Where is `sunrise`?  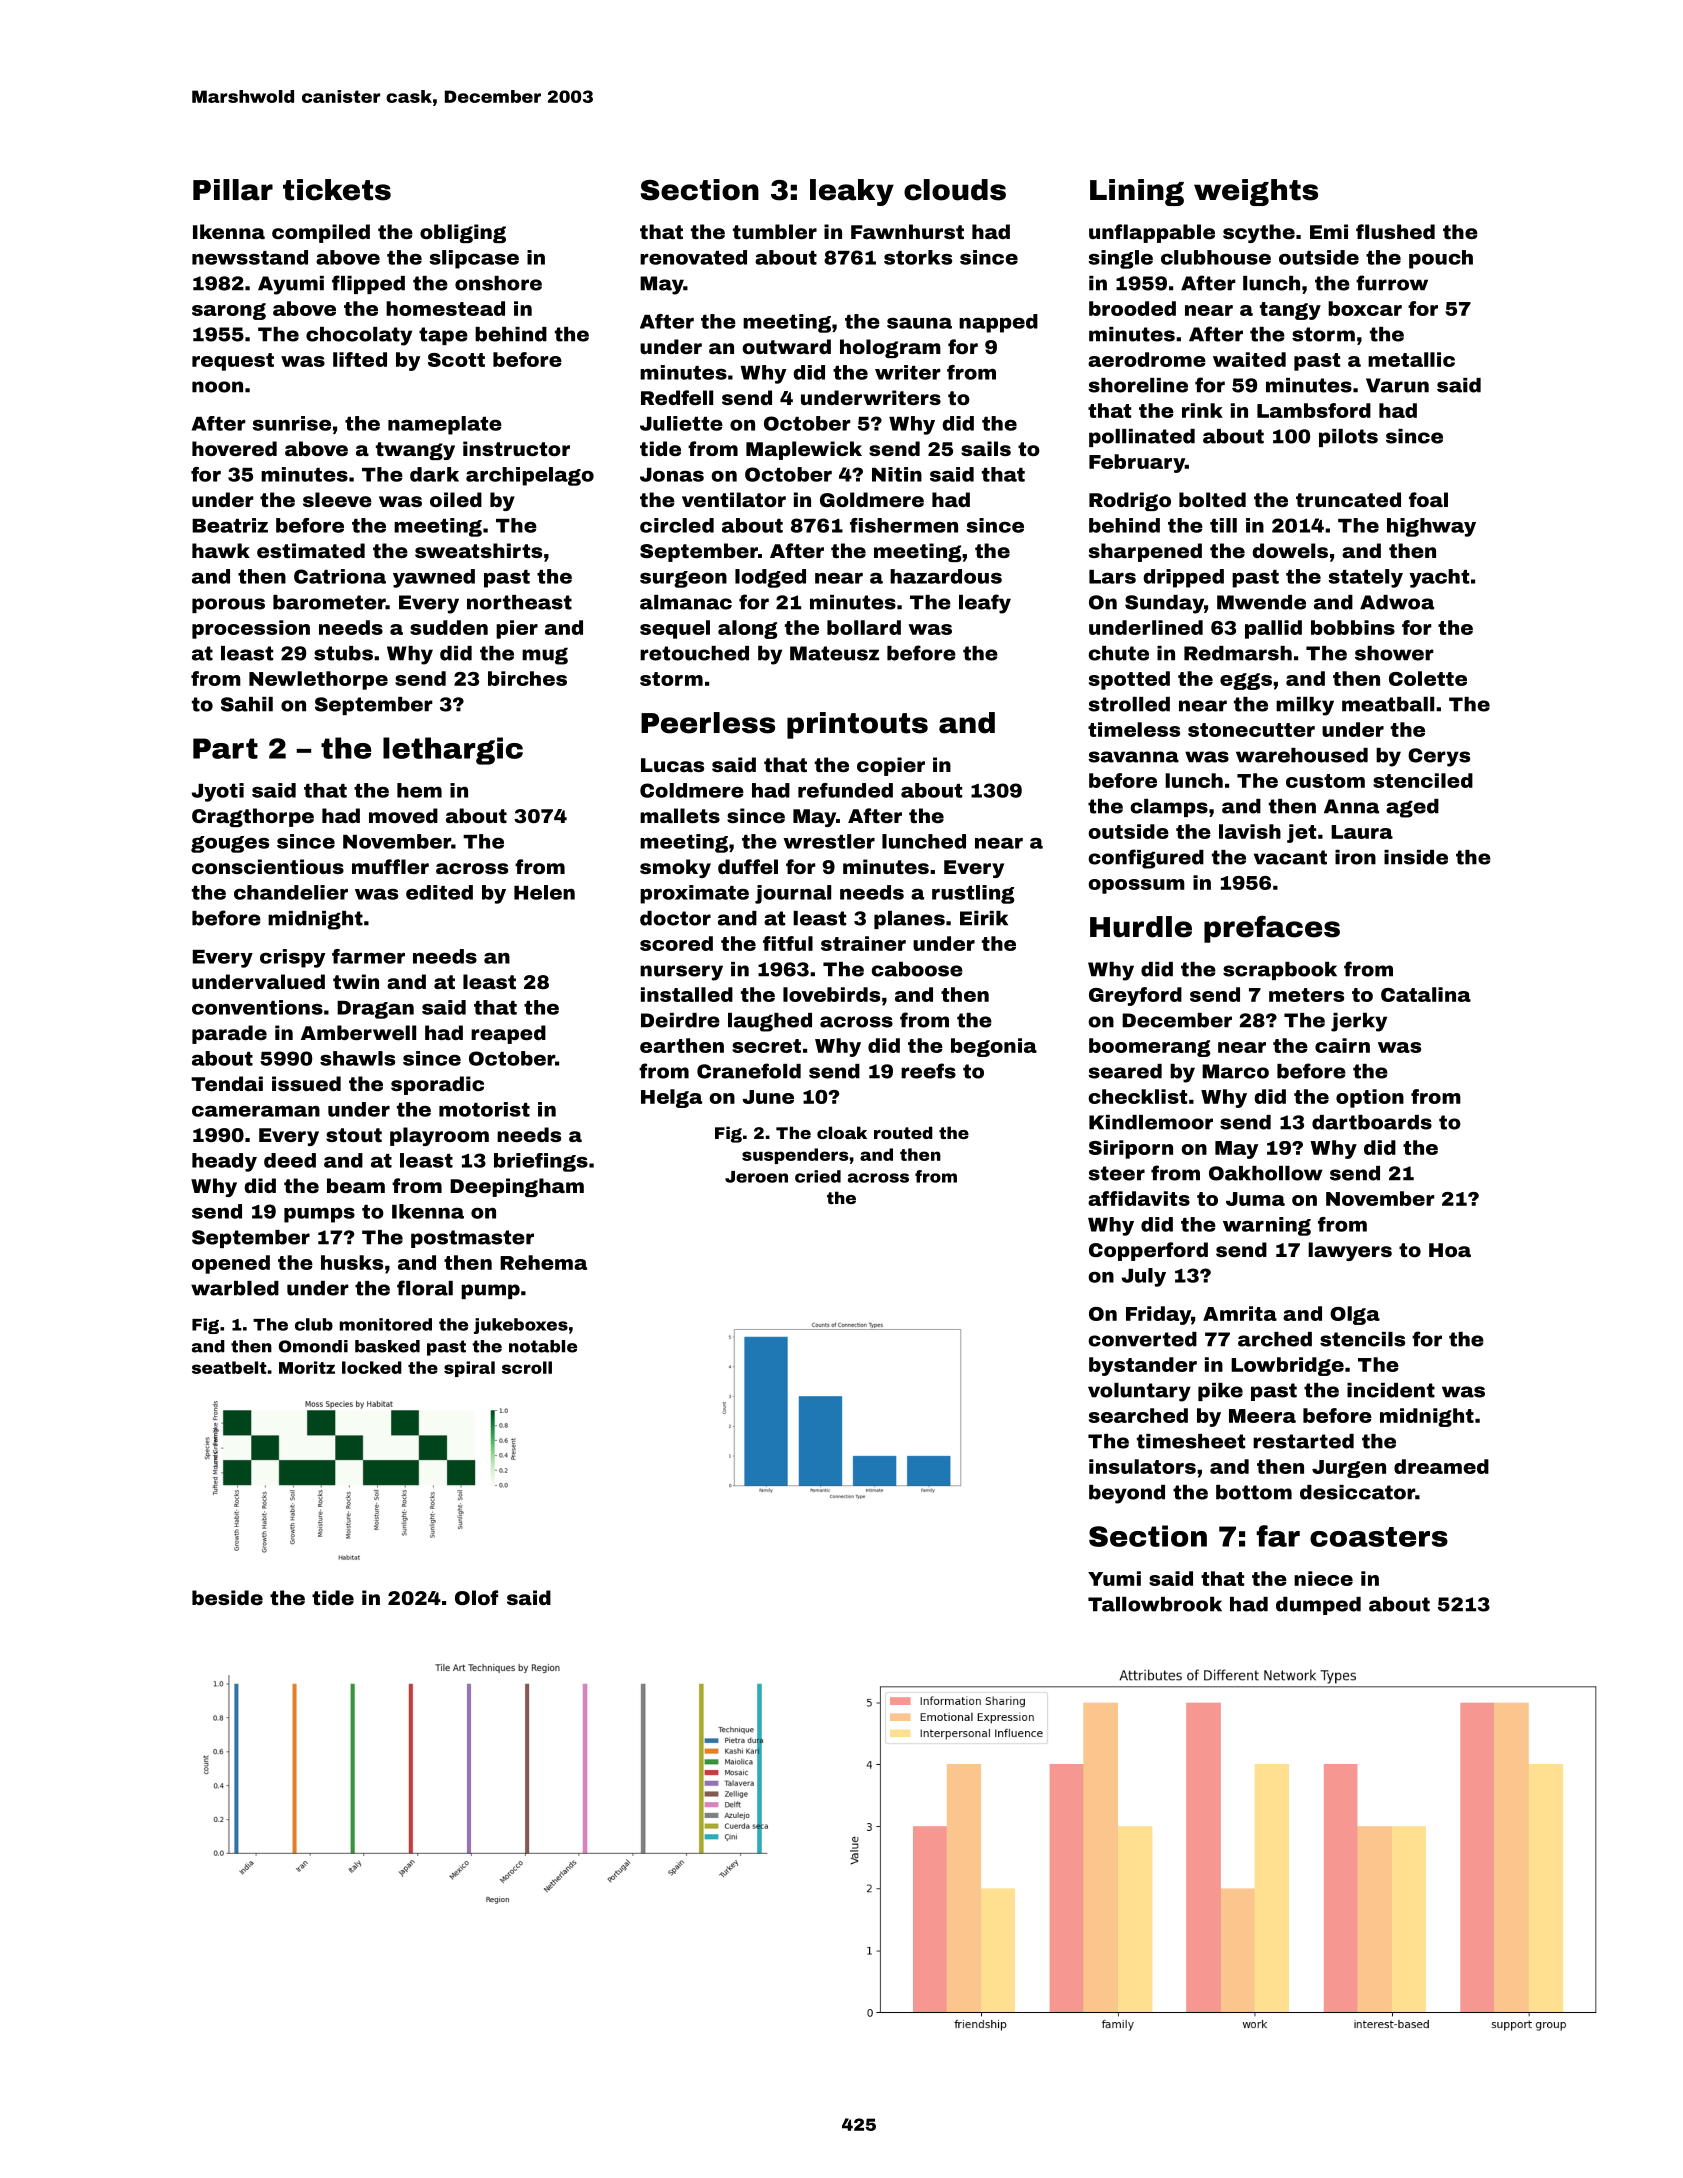 sunrise is located at coordinates (291, 423).
